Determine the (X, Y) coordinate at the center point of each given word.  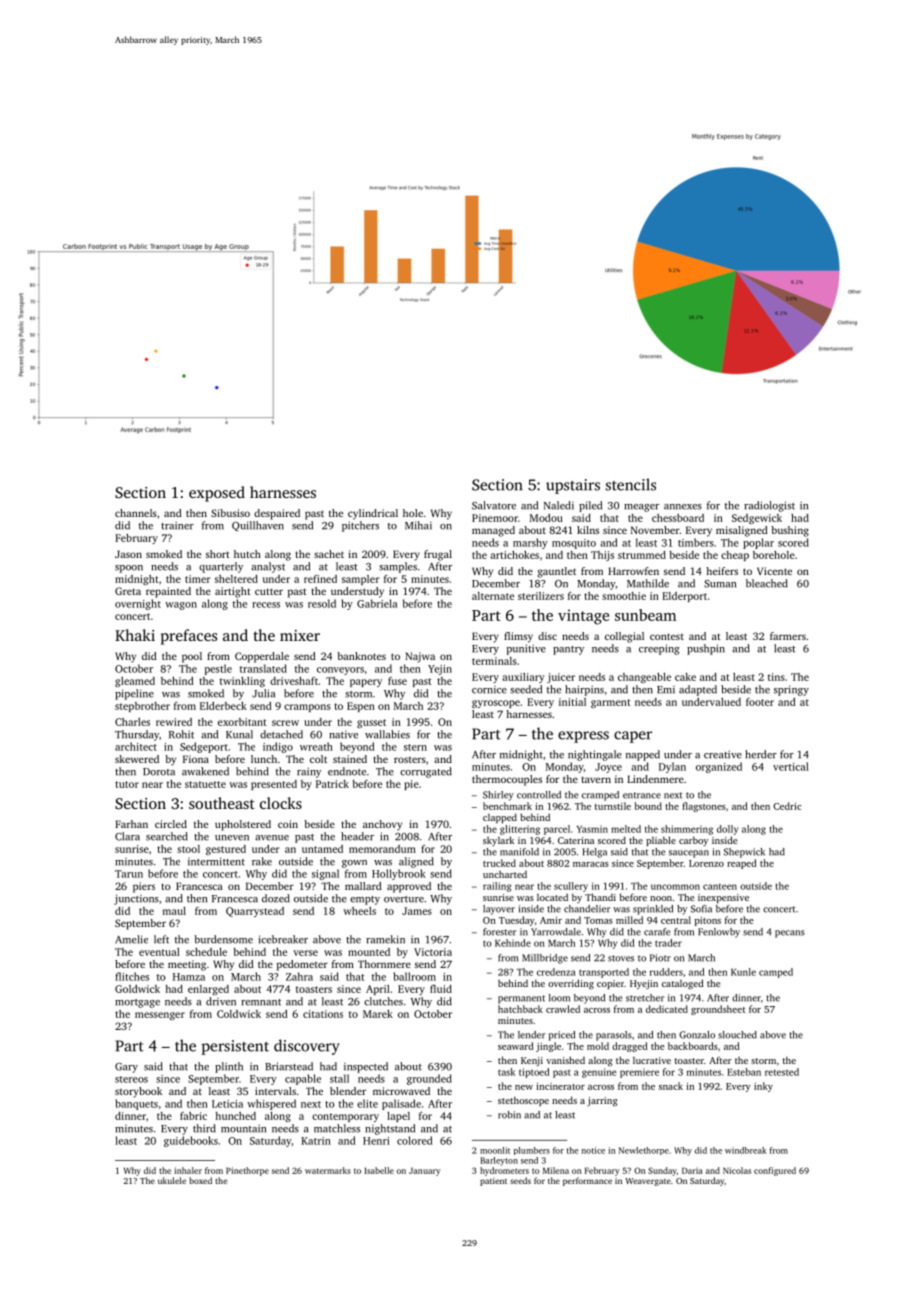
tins (776, 677)
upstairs (573, 486)
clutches (383, 1001)
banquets (137, 1104)
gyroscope (496, 704)
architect (136, 746)
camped (776, 973)
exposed (217, 494)
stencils (631, 484)
